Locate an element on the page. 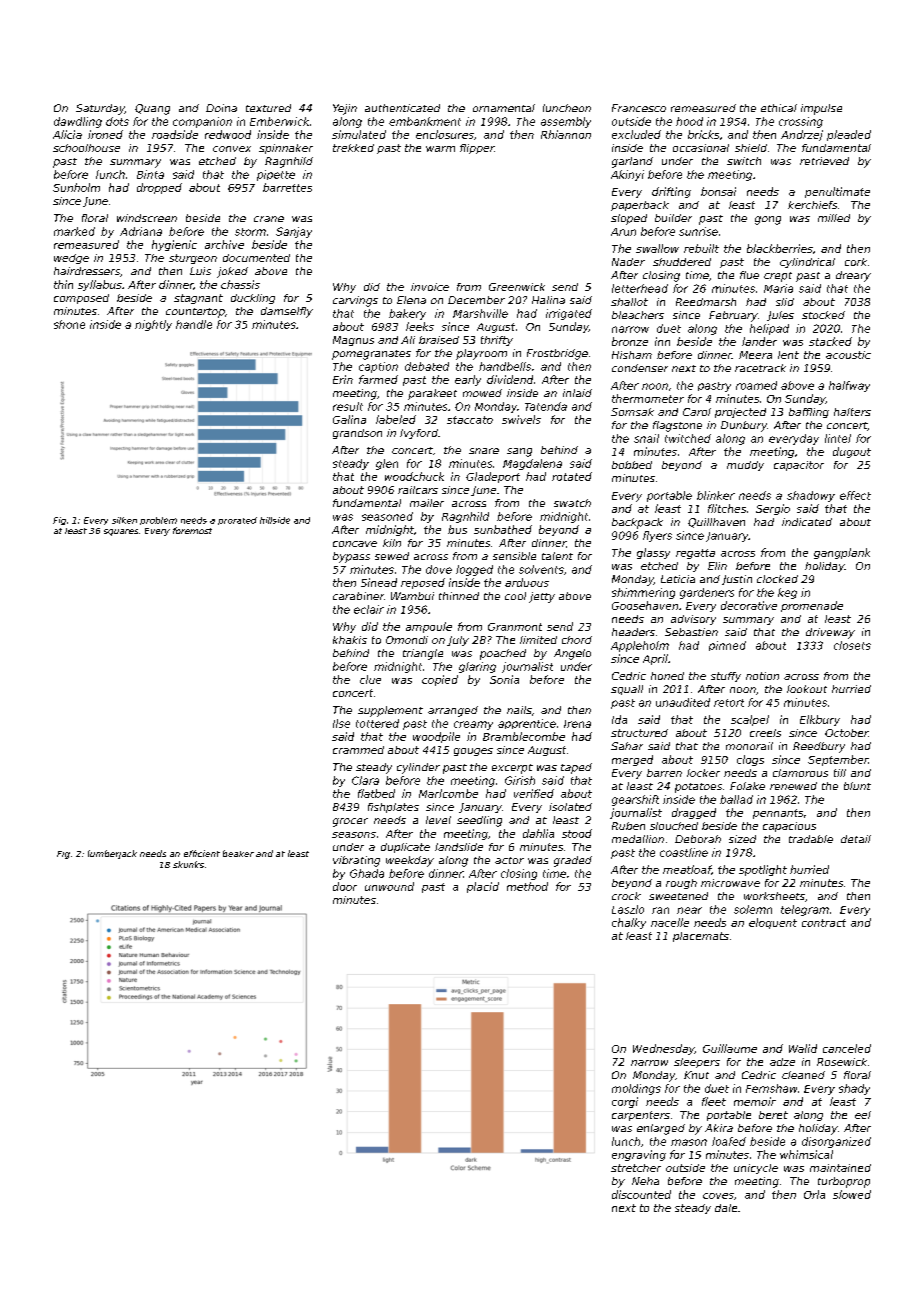 The height and width of the image is (1308, 924). discounted is located at coordinates (641, 1194).
